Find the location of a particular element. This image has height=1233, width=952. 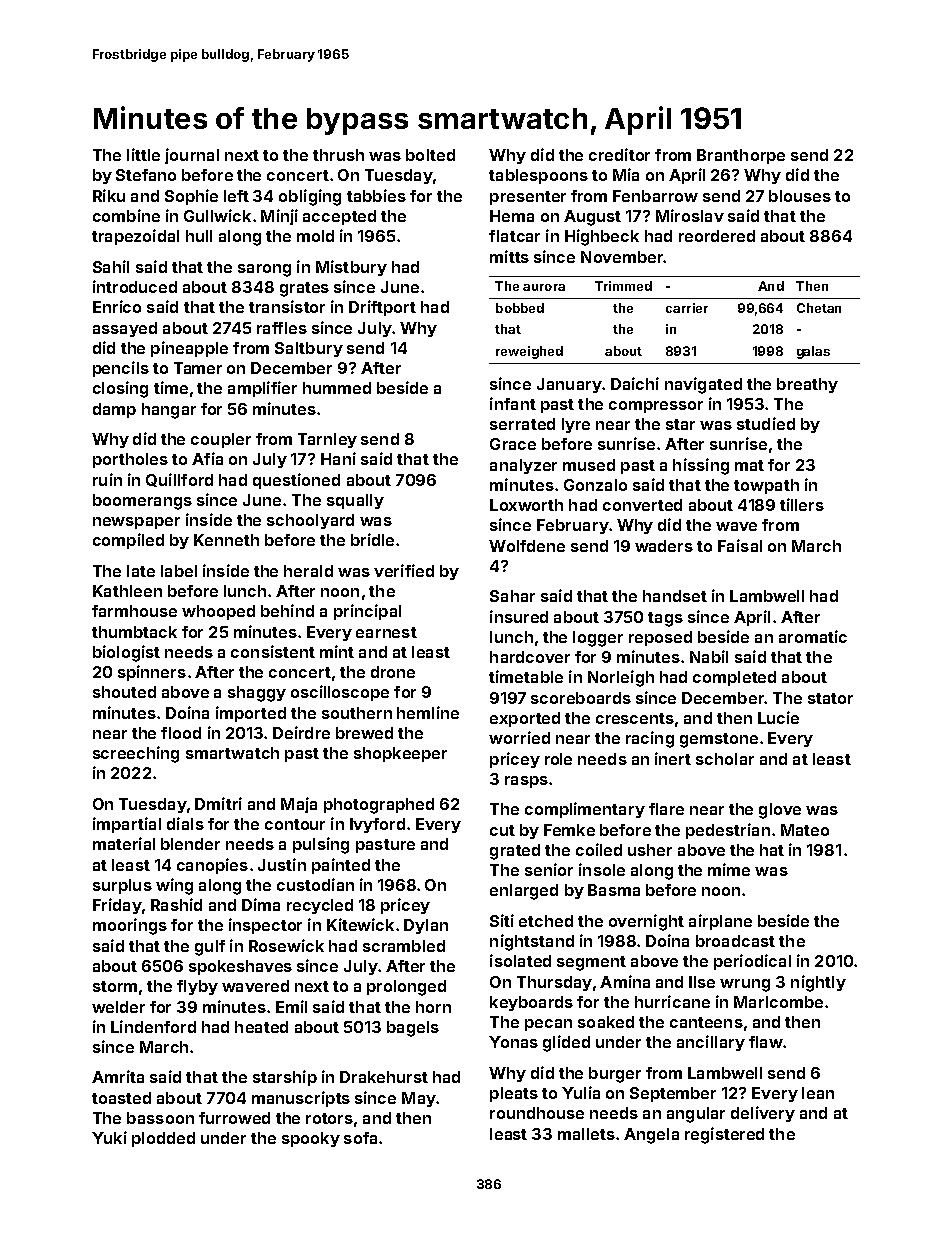

glided is located at coordinates (566, 1043).
